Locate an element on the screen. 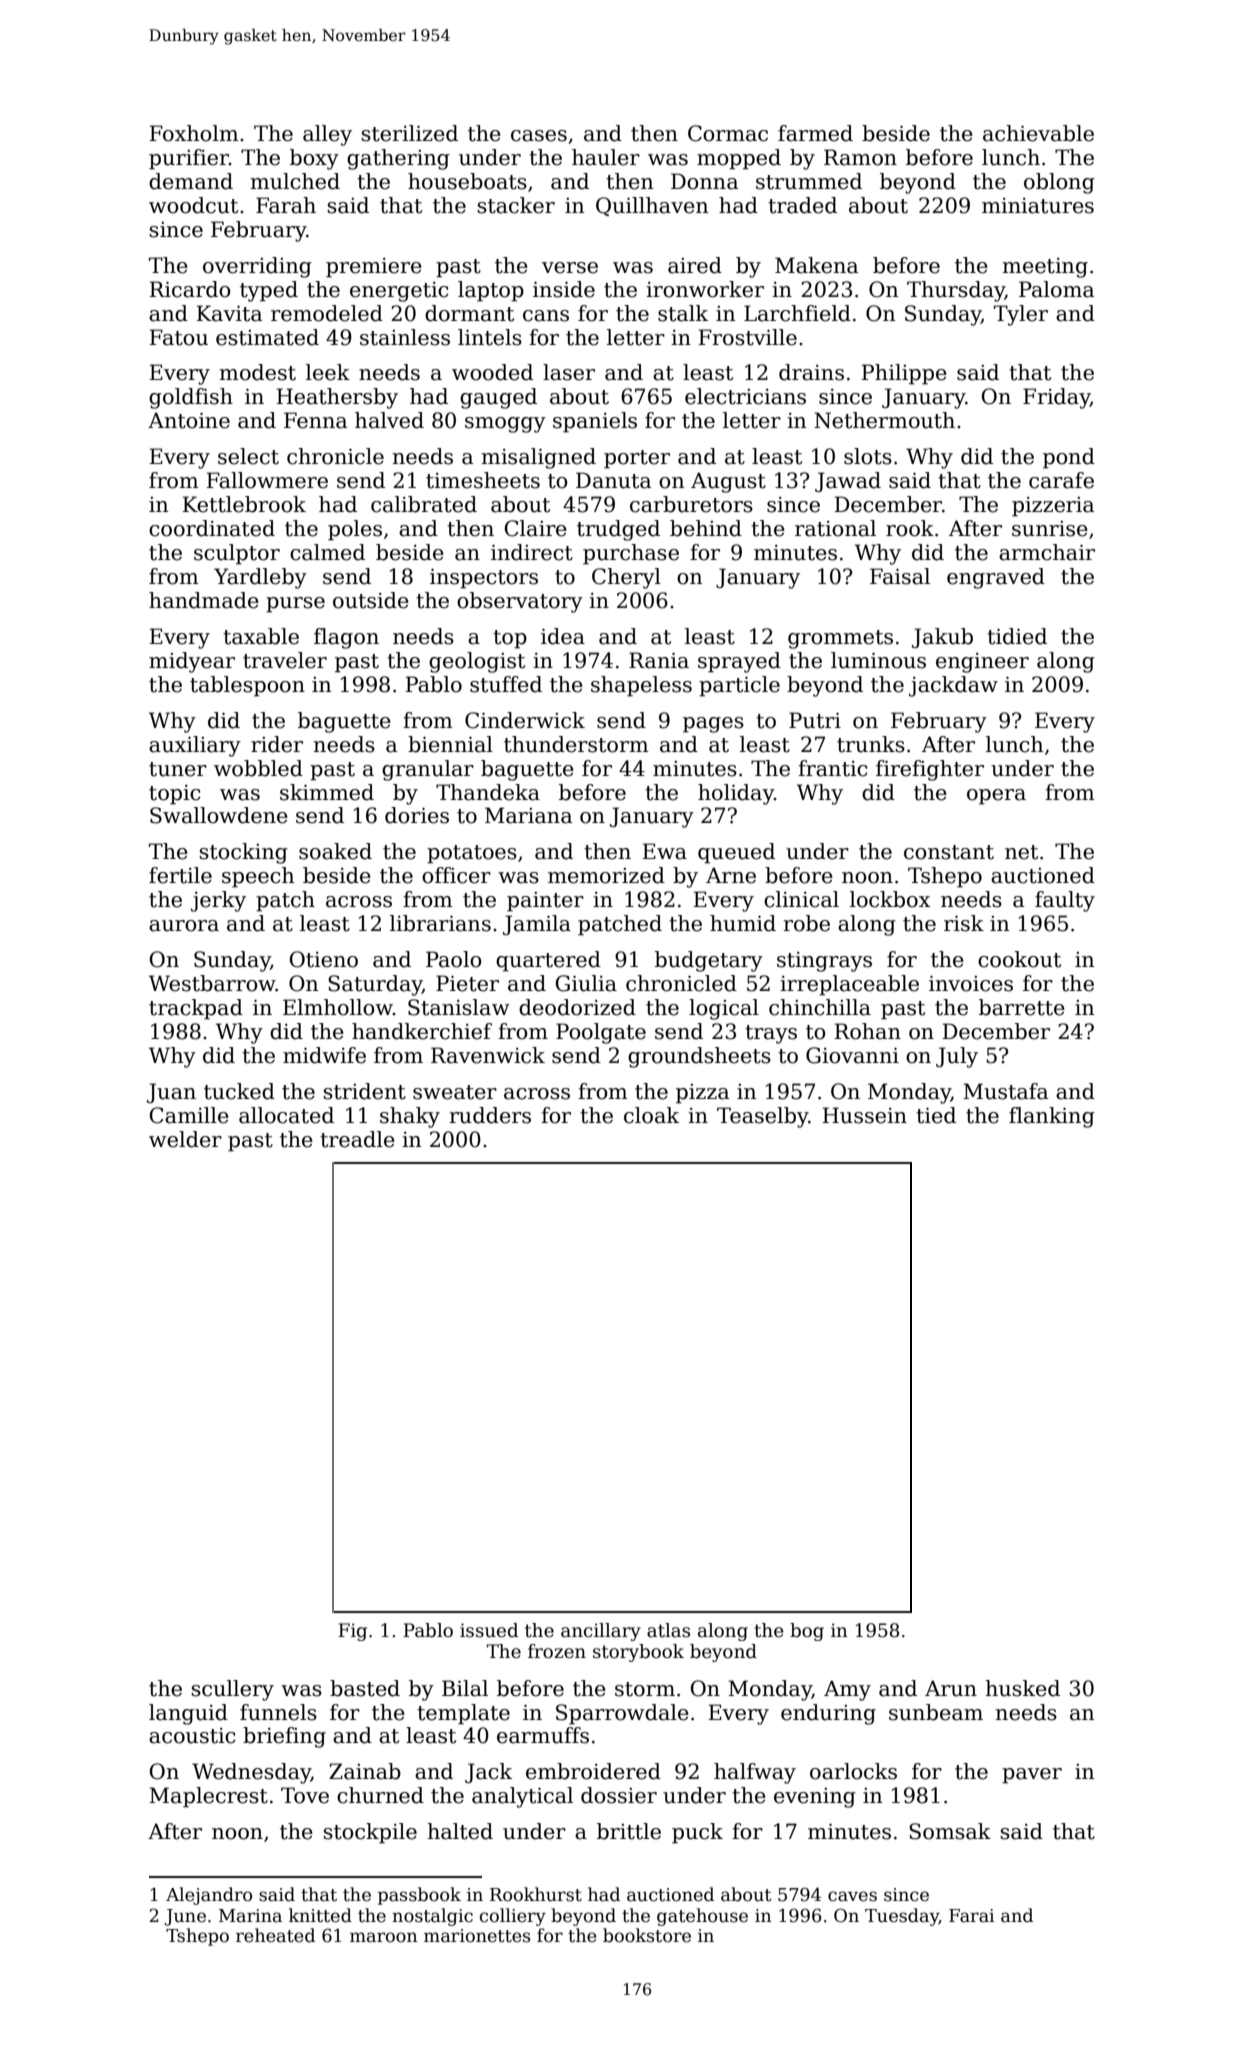 The height and width of the screenshot is (2048, 1244). Arne is located at coordinates (731, 875).
